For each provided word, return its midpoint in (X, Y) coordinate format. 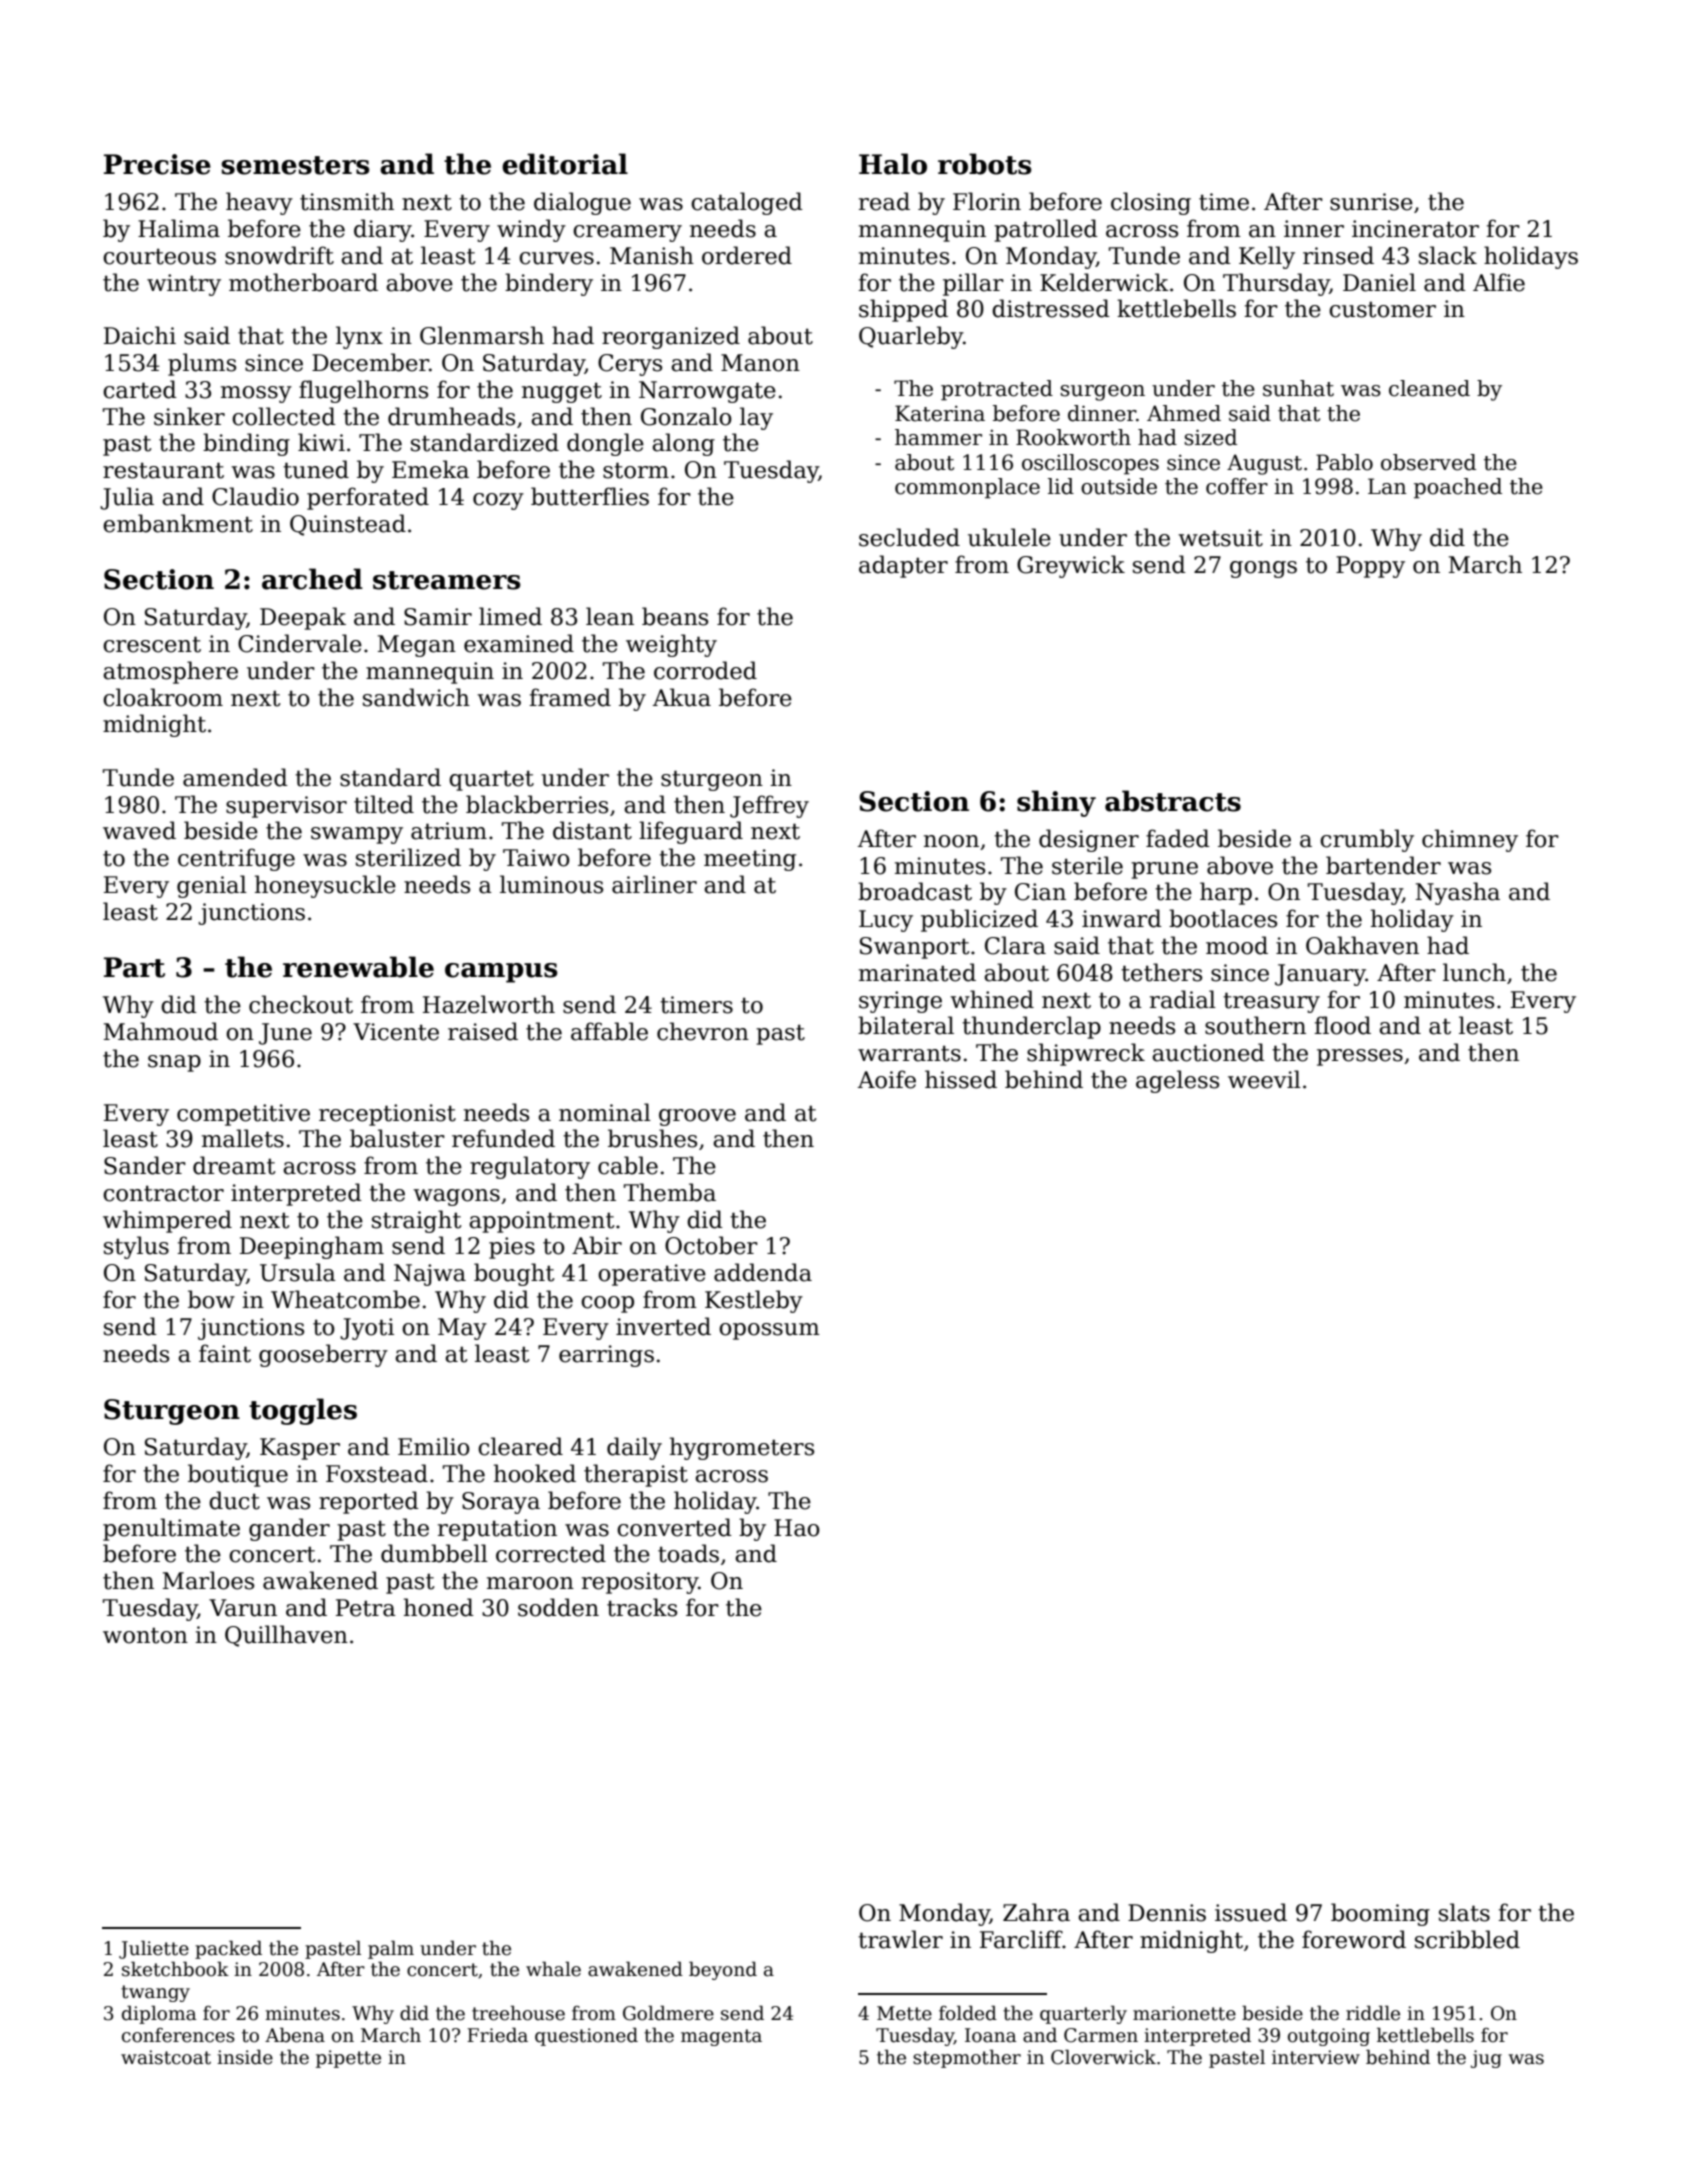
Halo (893, 164)
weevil (1264, 1079)
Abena (295, 2035)
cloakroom (163, 697)
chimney (1470, 840)
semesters (295, 165)
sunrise (1371, 202)
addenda (763, 1272)
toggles (303, 1411)
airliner (654, 884)
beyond (723, 1970)
